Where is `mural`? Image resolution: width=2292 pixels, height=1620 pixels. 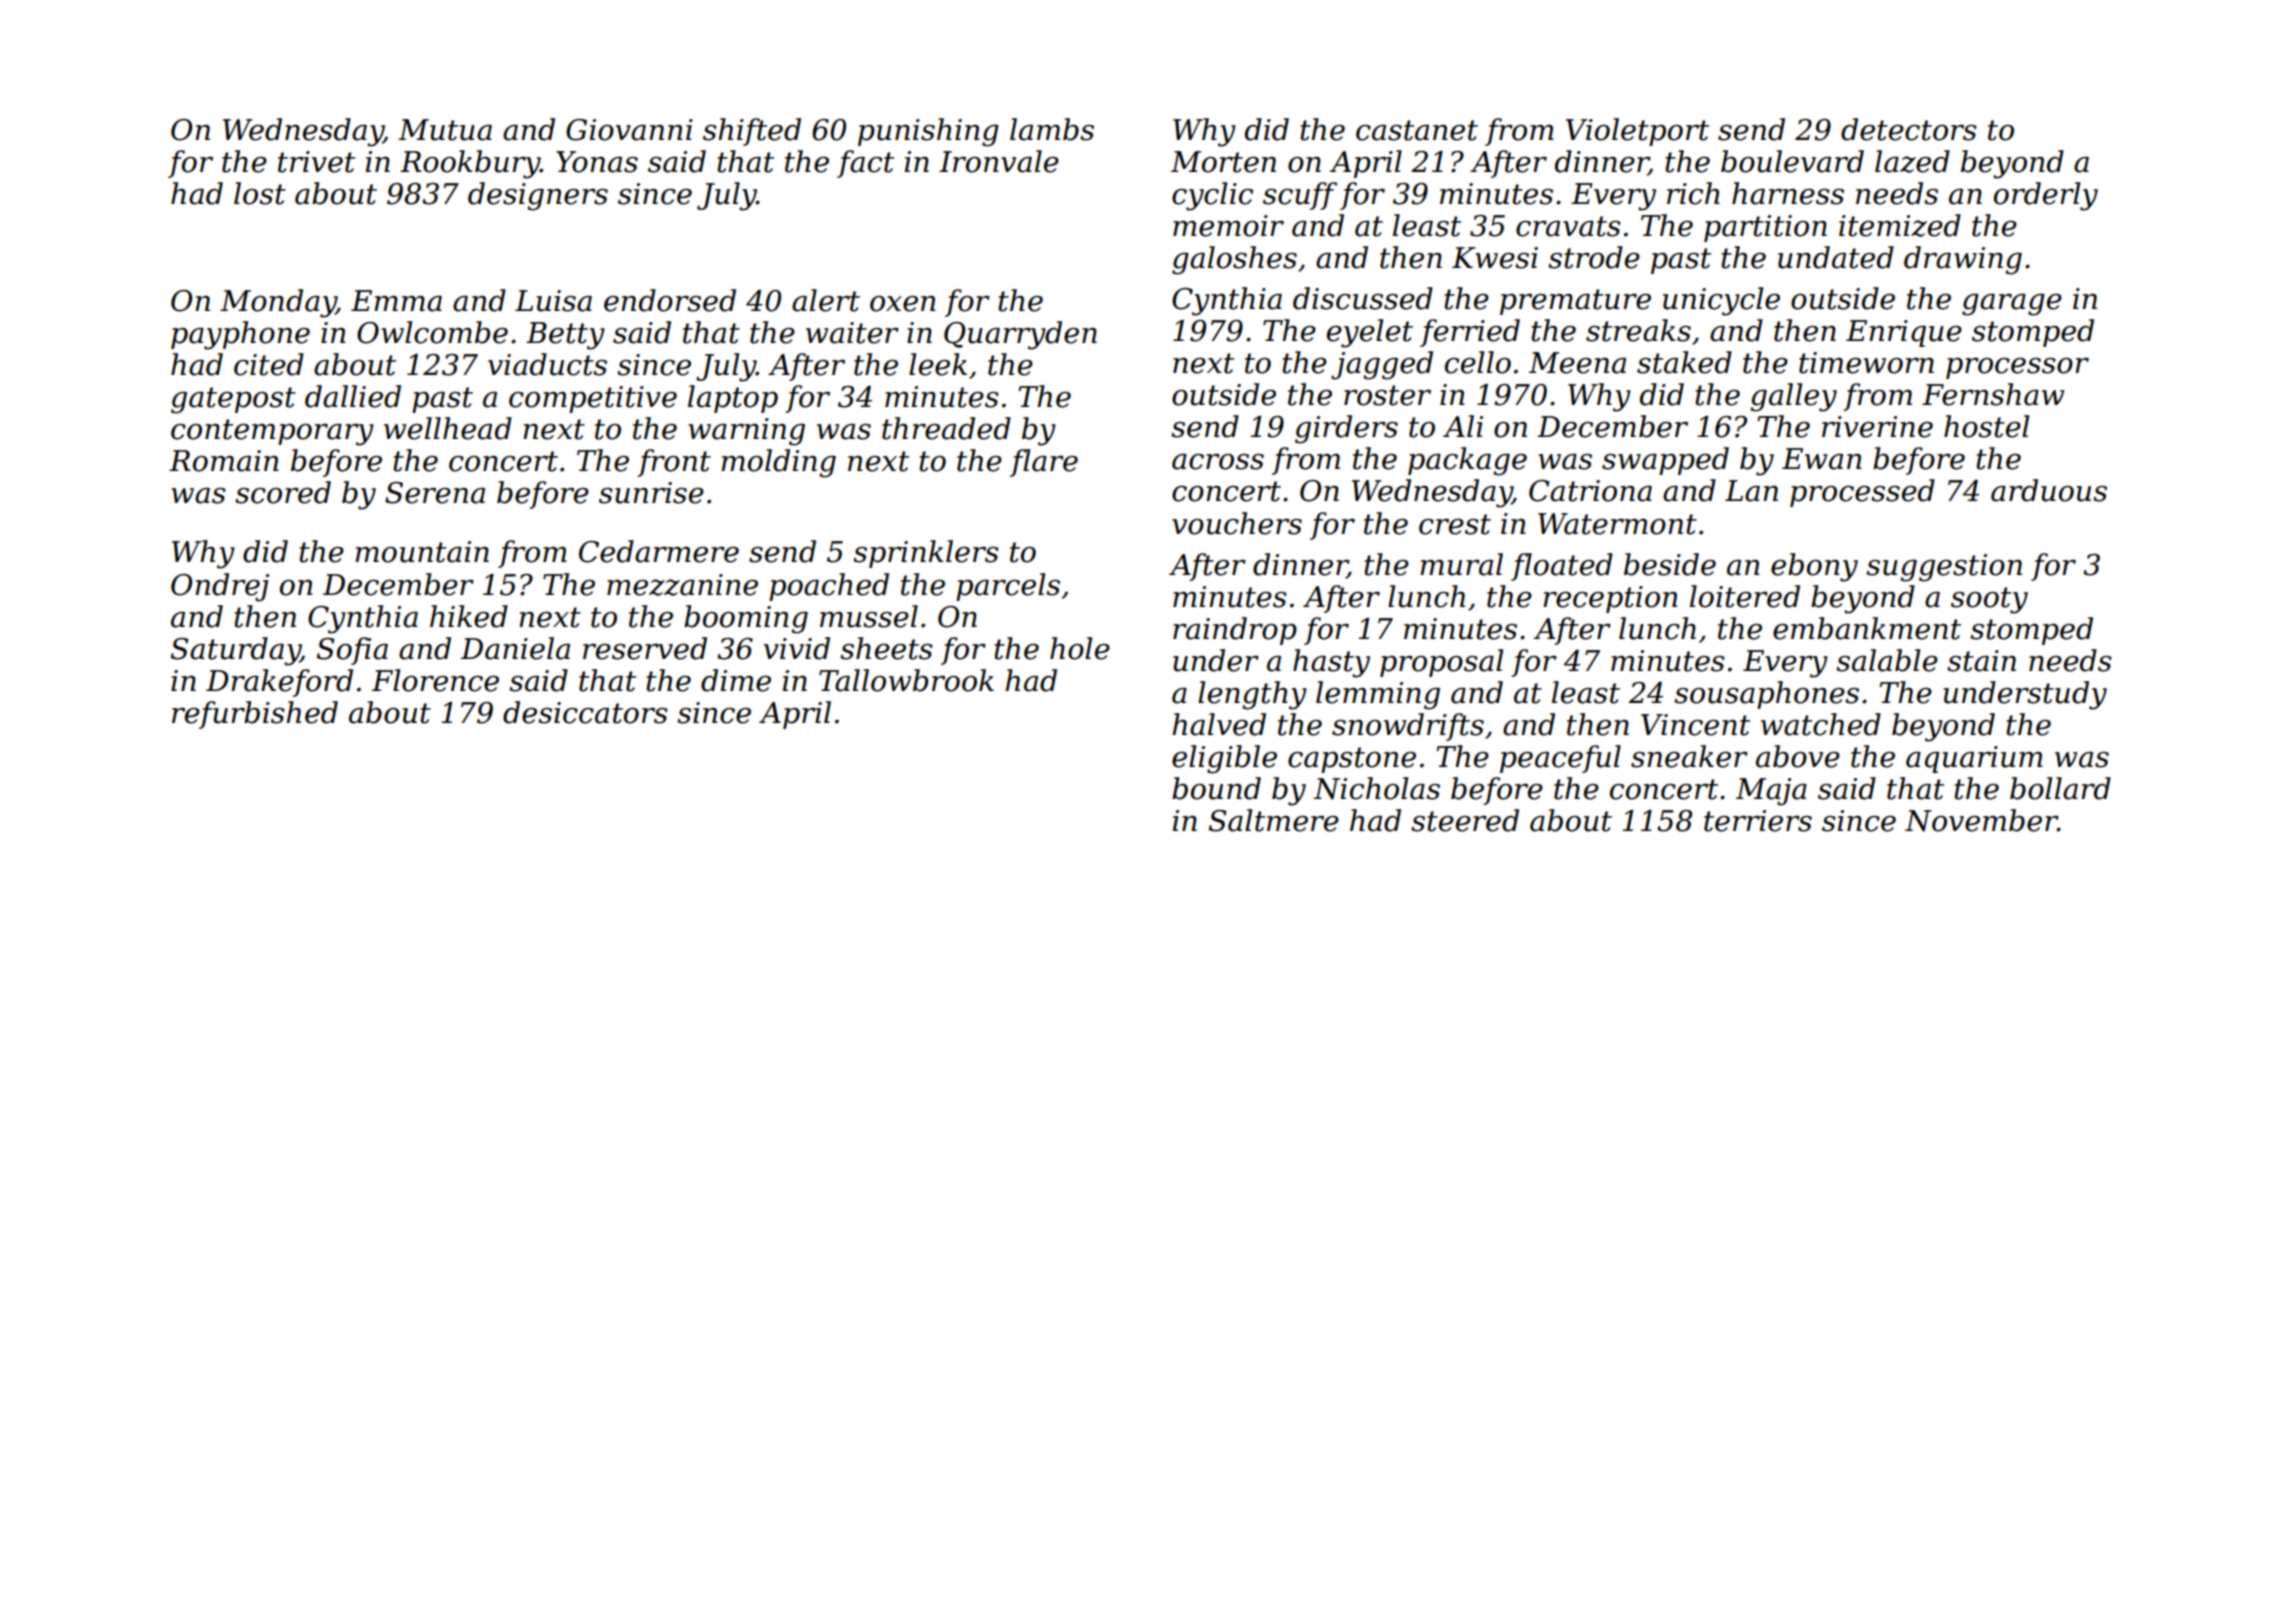 mural is located at coordinates (1461, 564).
